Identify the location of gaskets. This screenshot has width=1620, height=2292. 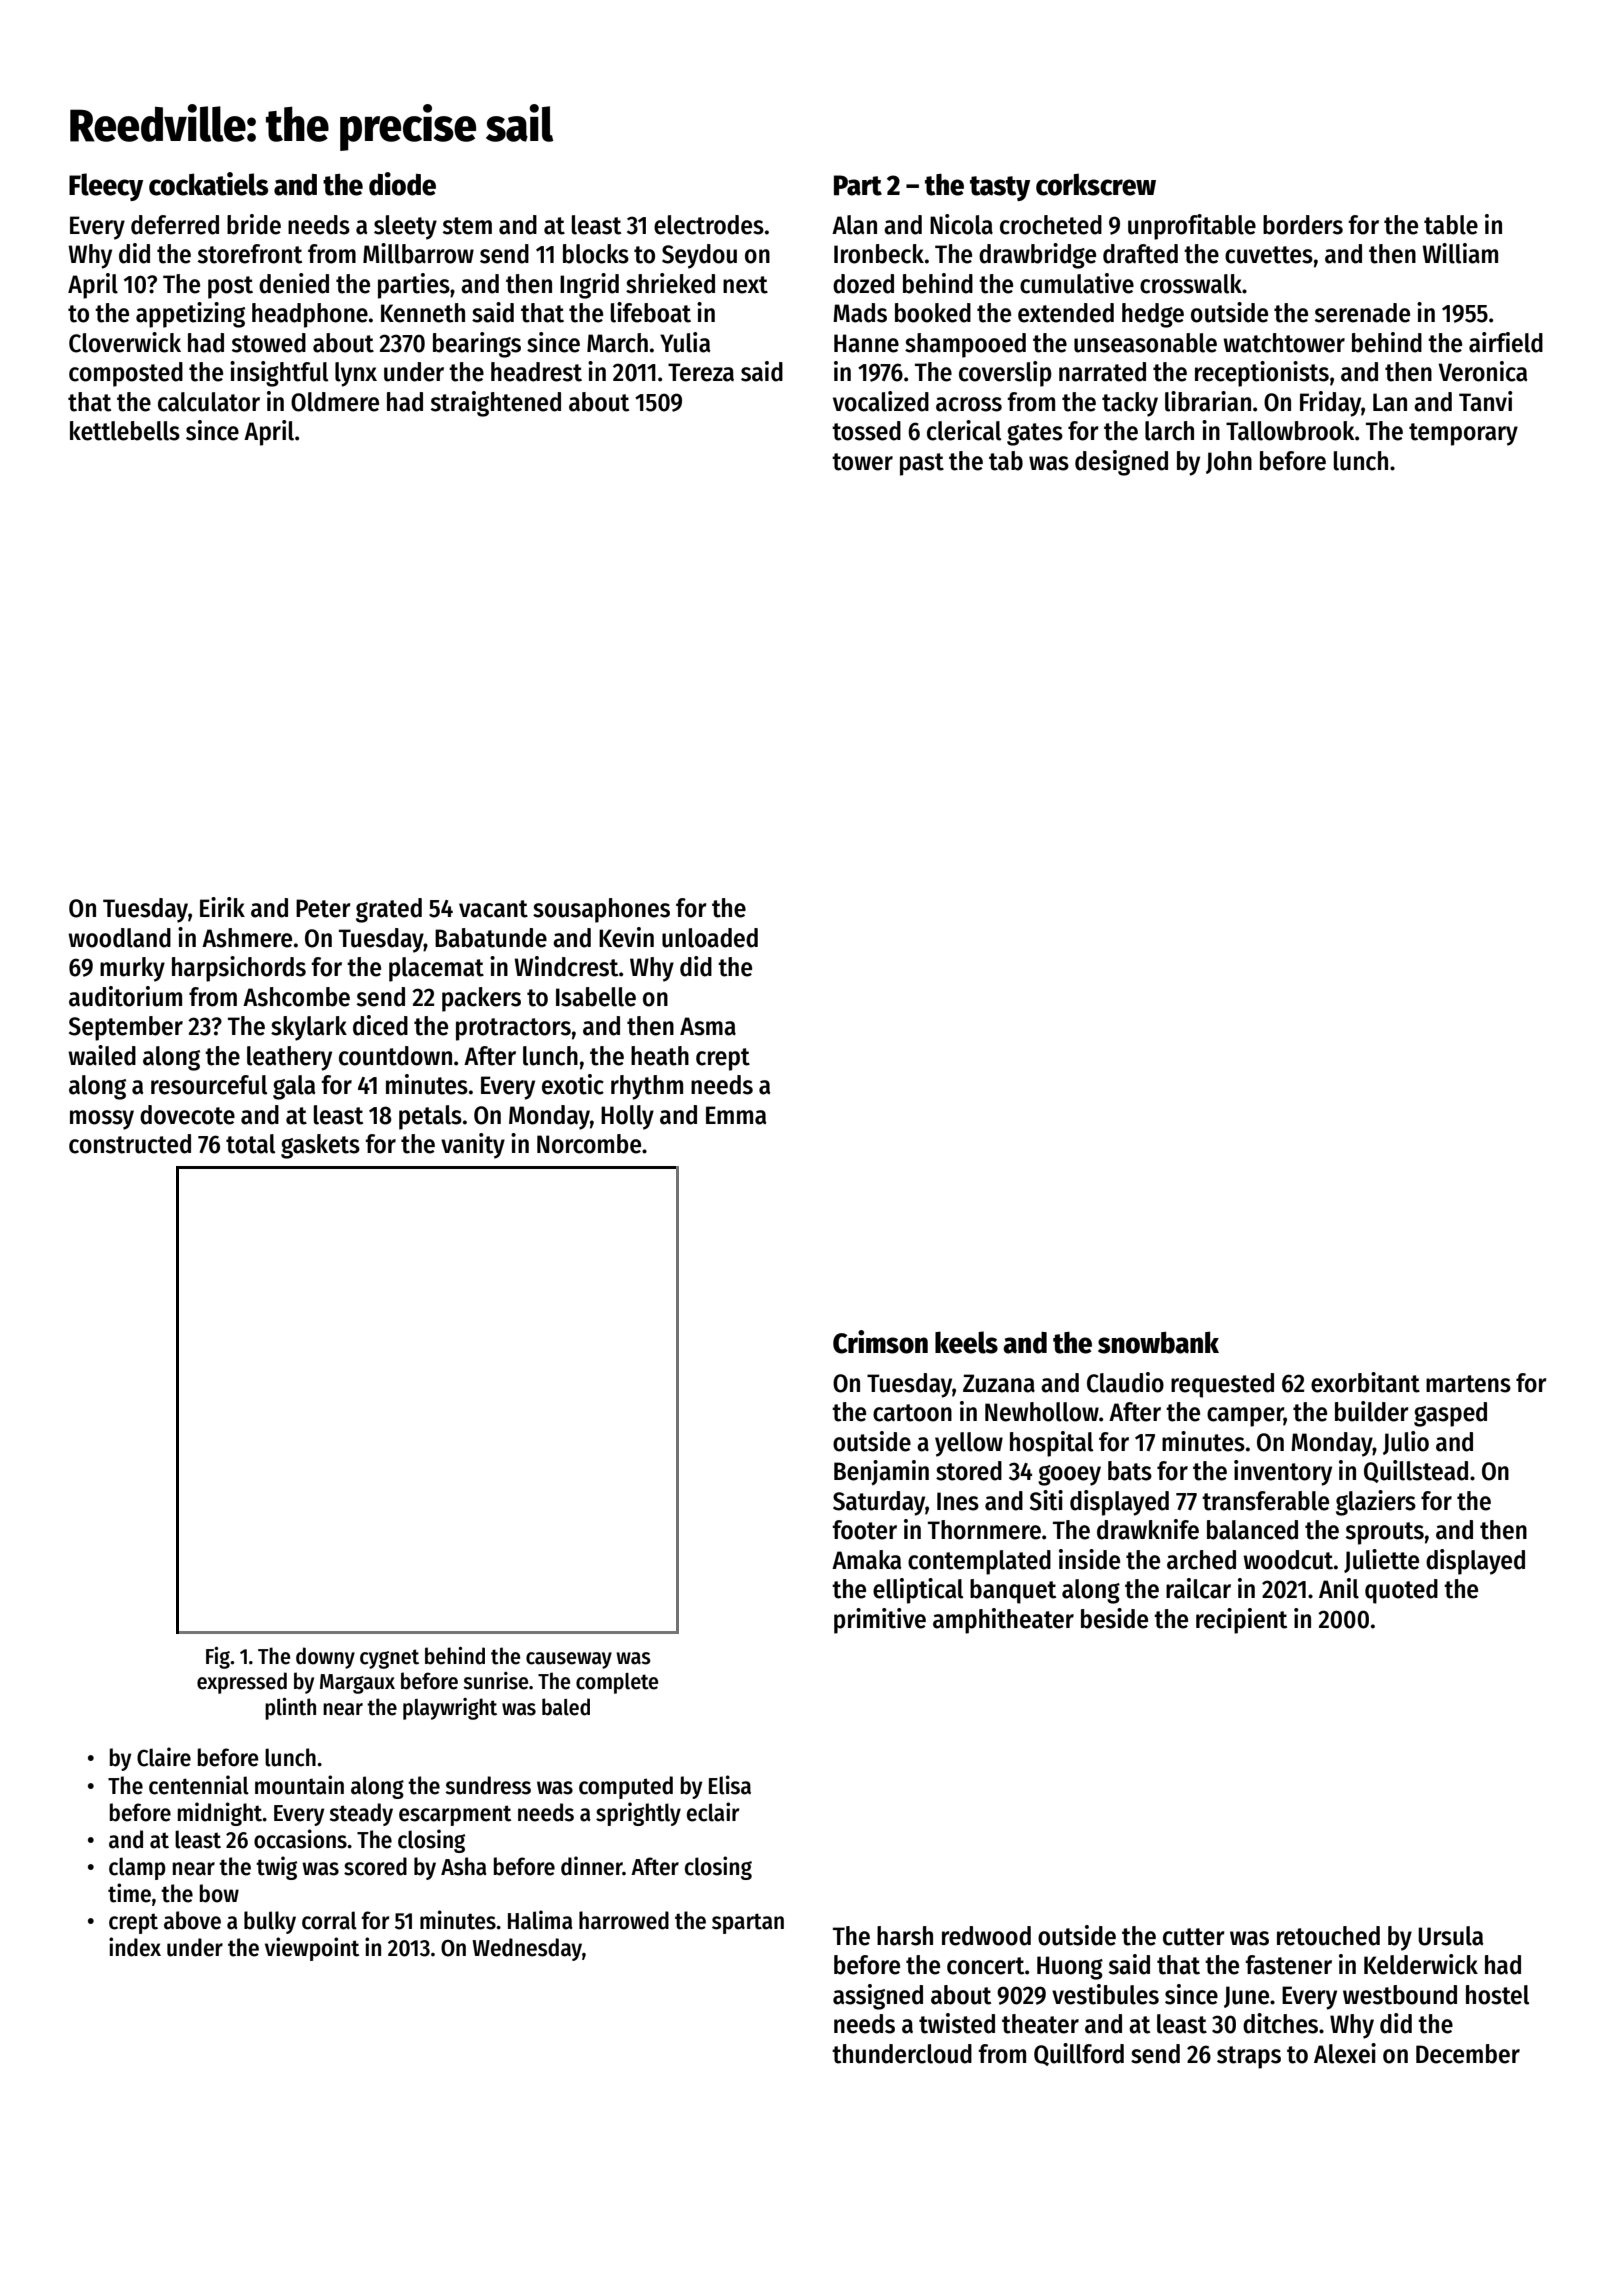
(320, 1146).
